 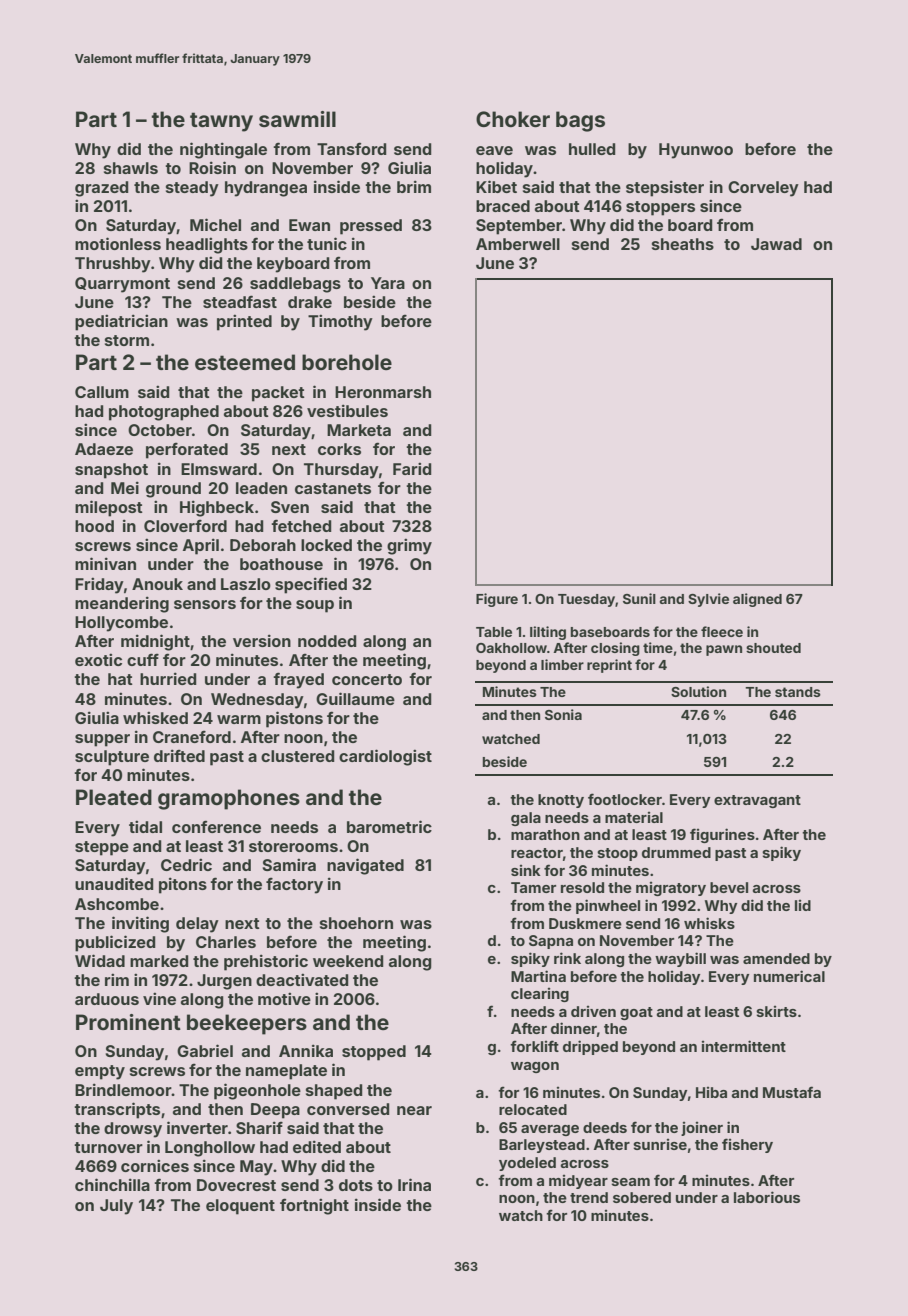 I want to click on Heronmarsh, so click(x=383, y=392).
